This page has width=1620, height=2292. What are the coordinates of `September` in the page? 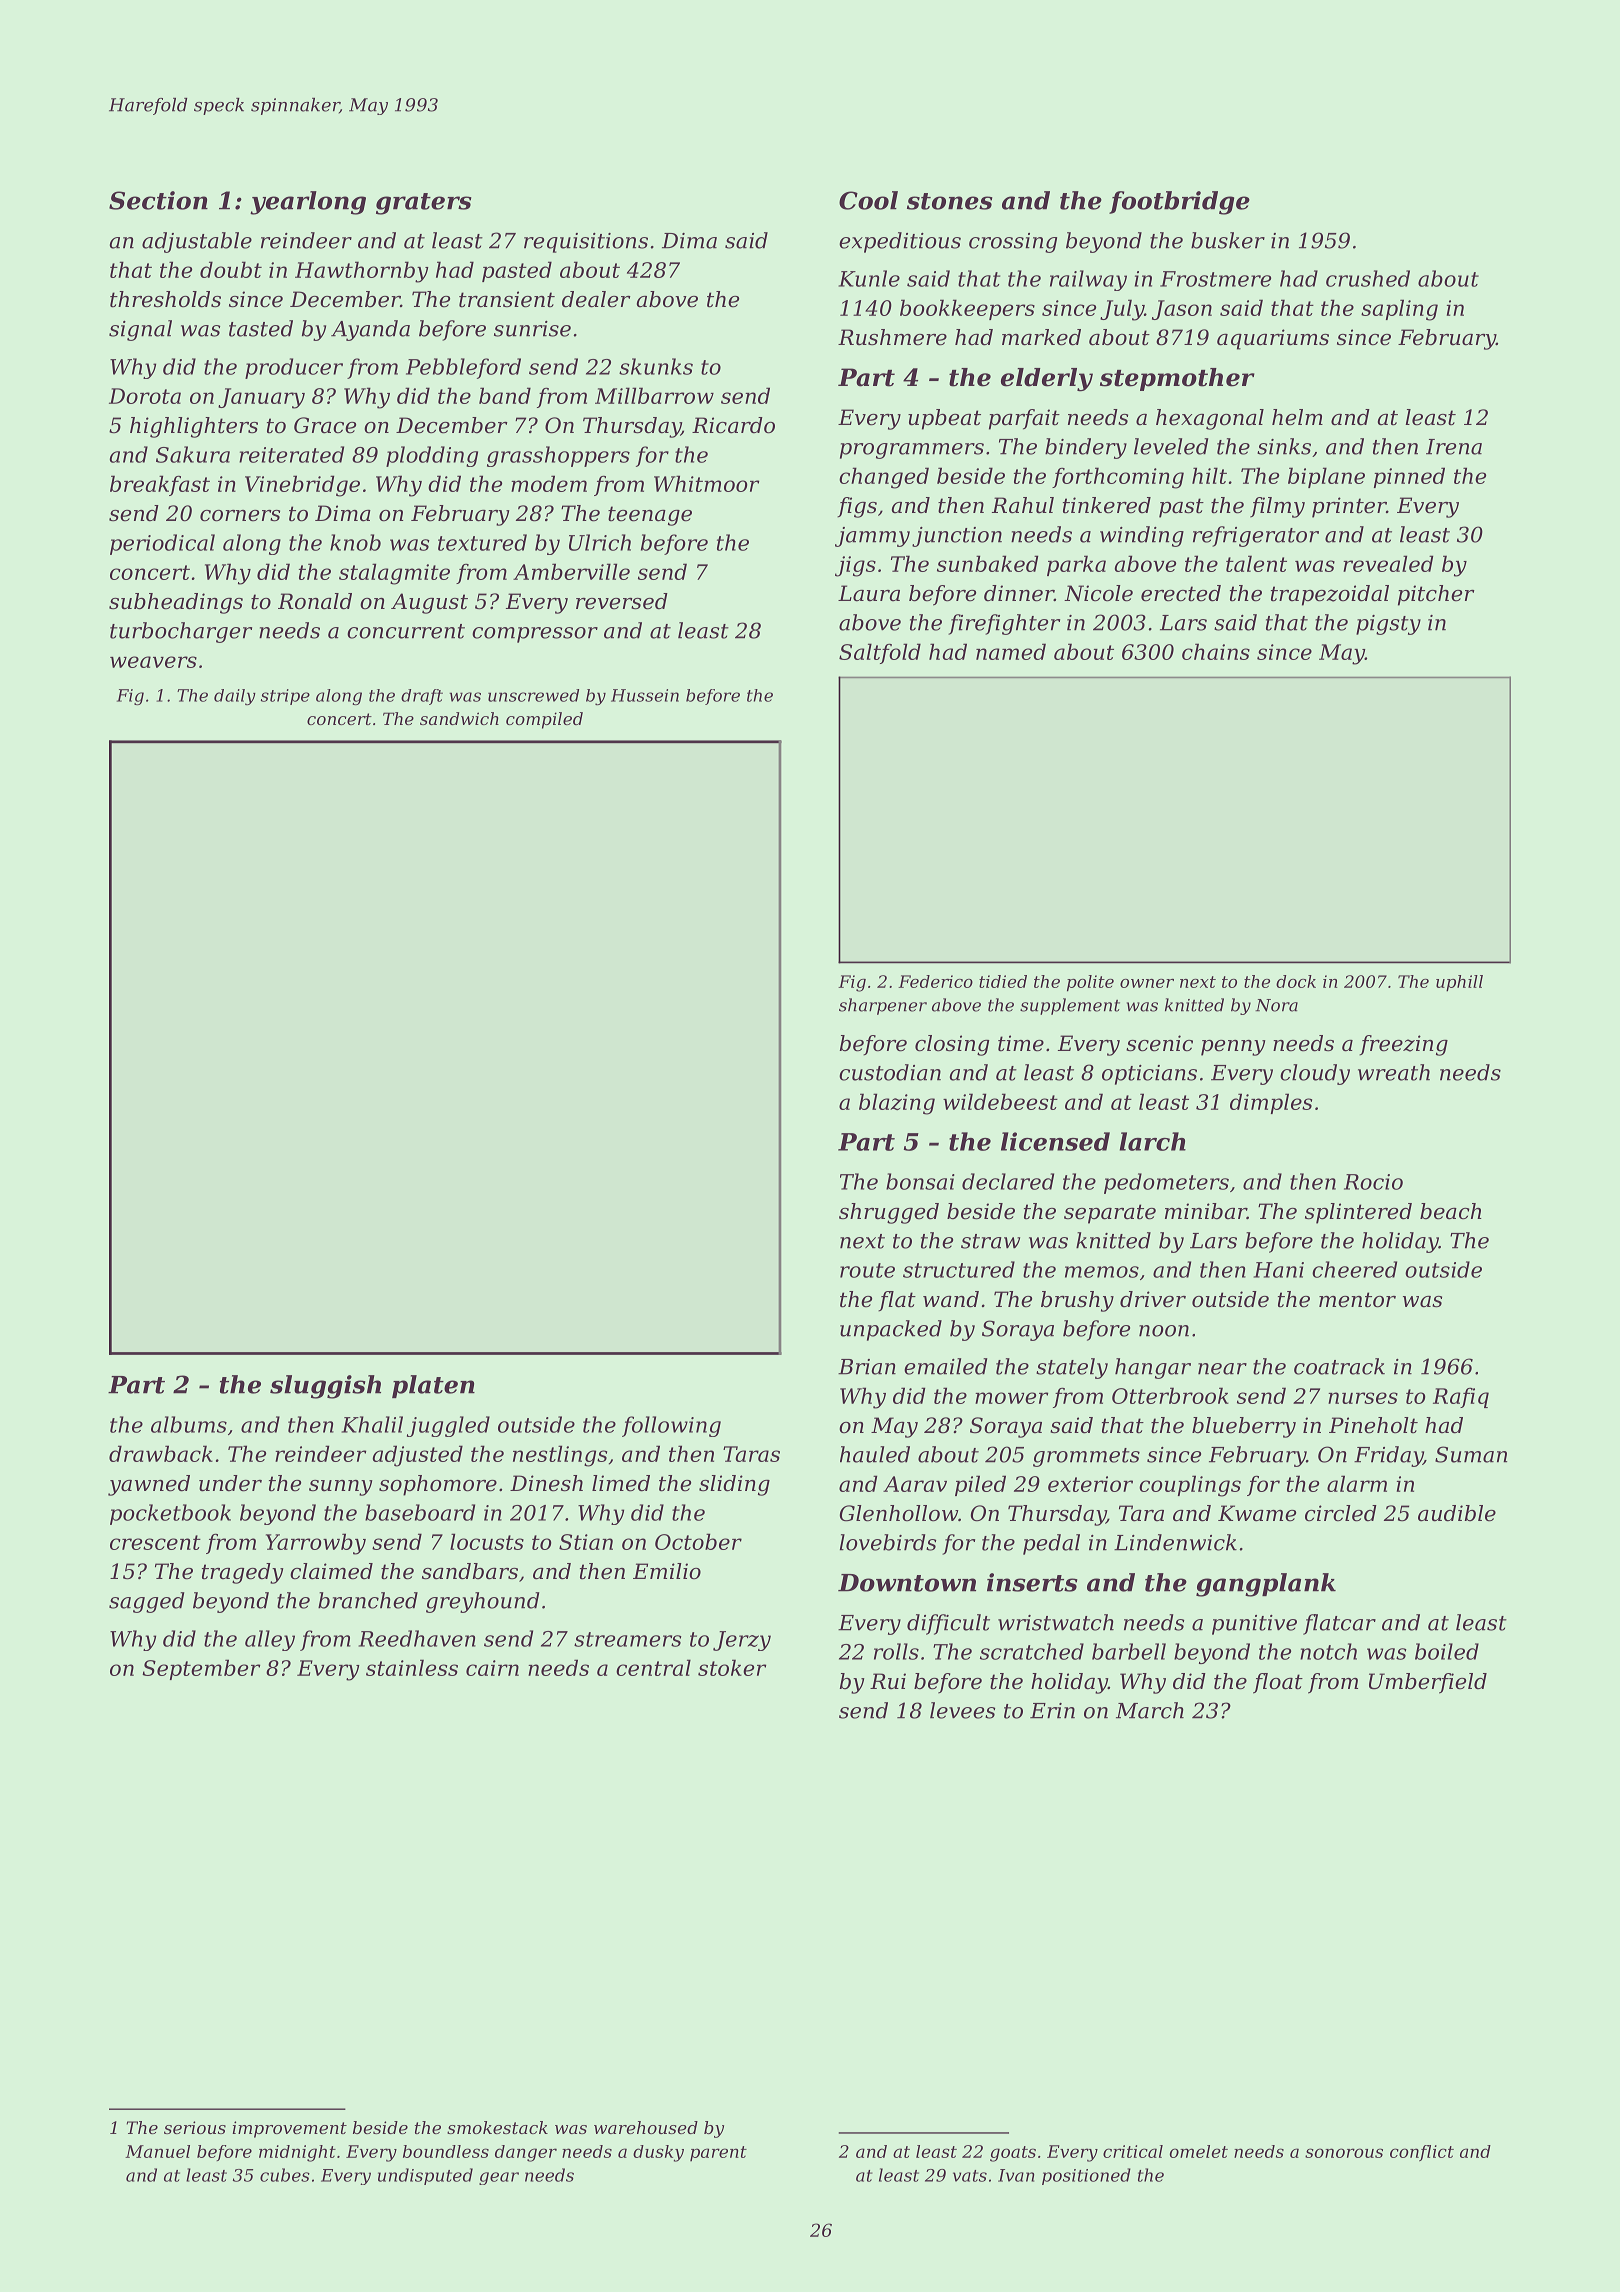 It's located at (201, 1669).
